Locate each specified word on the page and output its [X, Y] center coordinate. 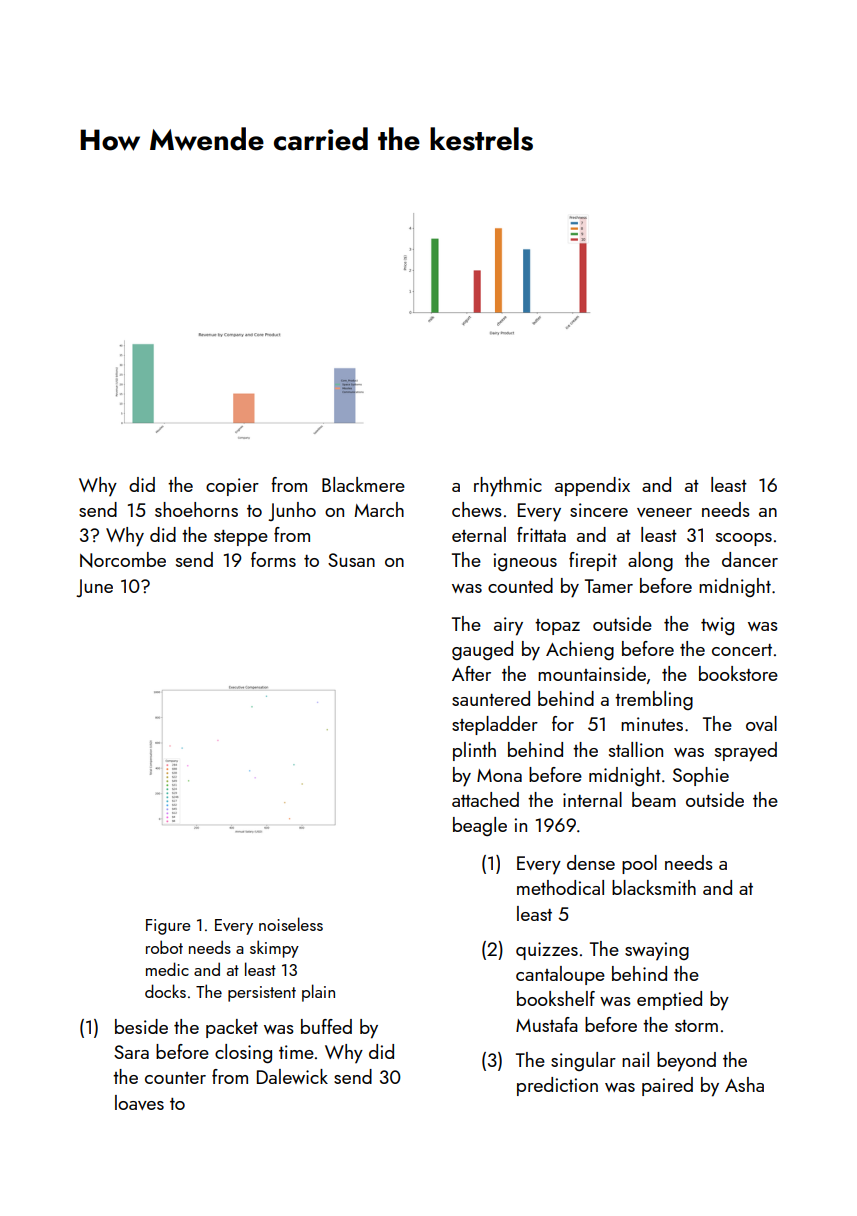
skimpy [274, 949]
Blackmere [363, 484]
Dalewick [292, 1076]
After [471, 673]
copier [232, 487]
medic [167, 969]
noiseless [291, 924]
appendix [592, 486]
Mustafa [547, 1024]
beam [654, 799]
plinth [474, 751]
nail [635, 1059]
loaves [139, 1102]
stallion [636, 749]
